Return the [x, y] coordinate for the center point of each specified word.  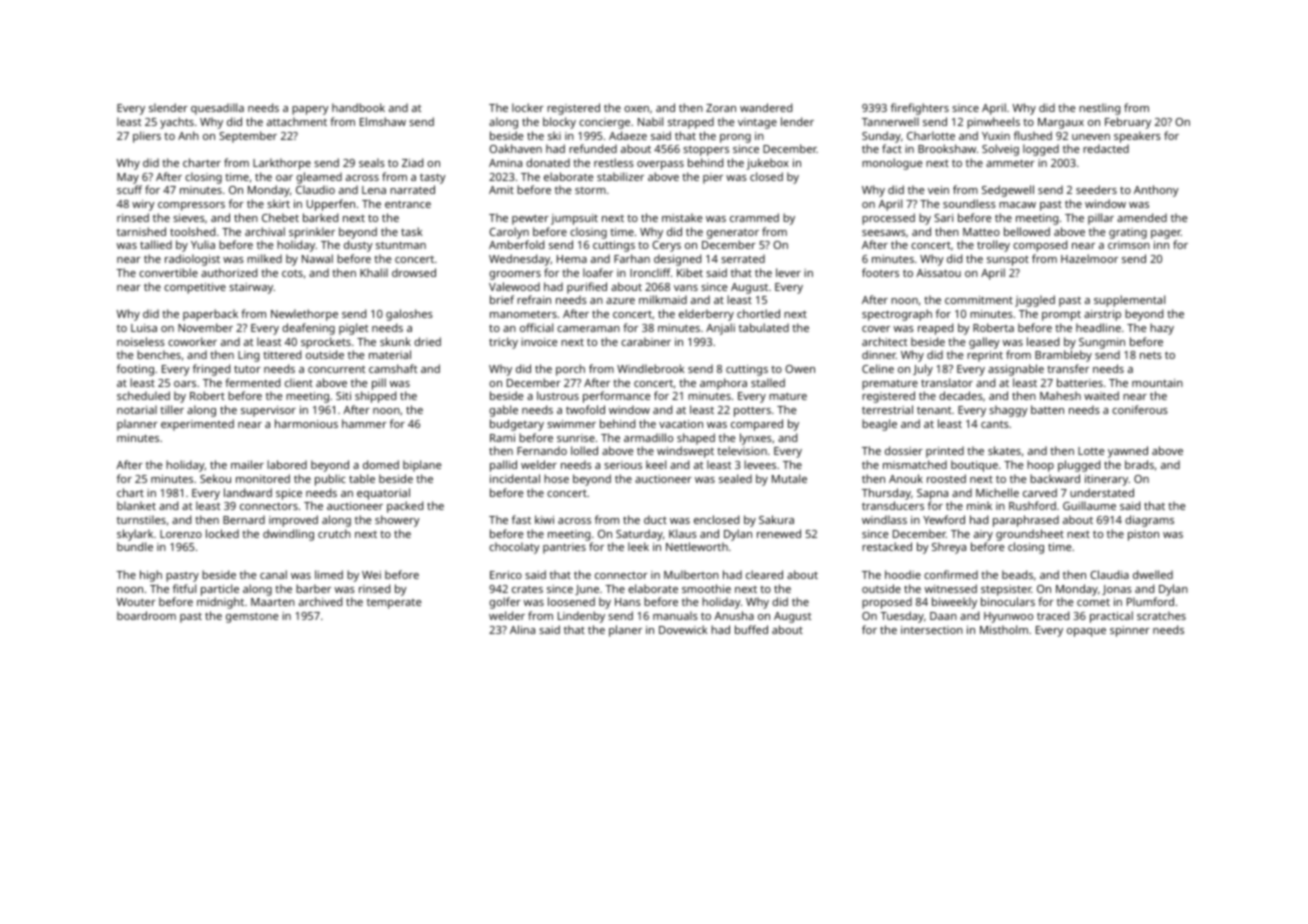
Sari [943, 218]
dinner [879, 354]
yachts [177, 123]
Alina [522, 629]
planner [137, 425]
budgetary [517, 425]
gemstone [252, 618]
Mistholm [1004, 629]
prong [735, 138]
